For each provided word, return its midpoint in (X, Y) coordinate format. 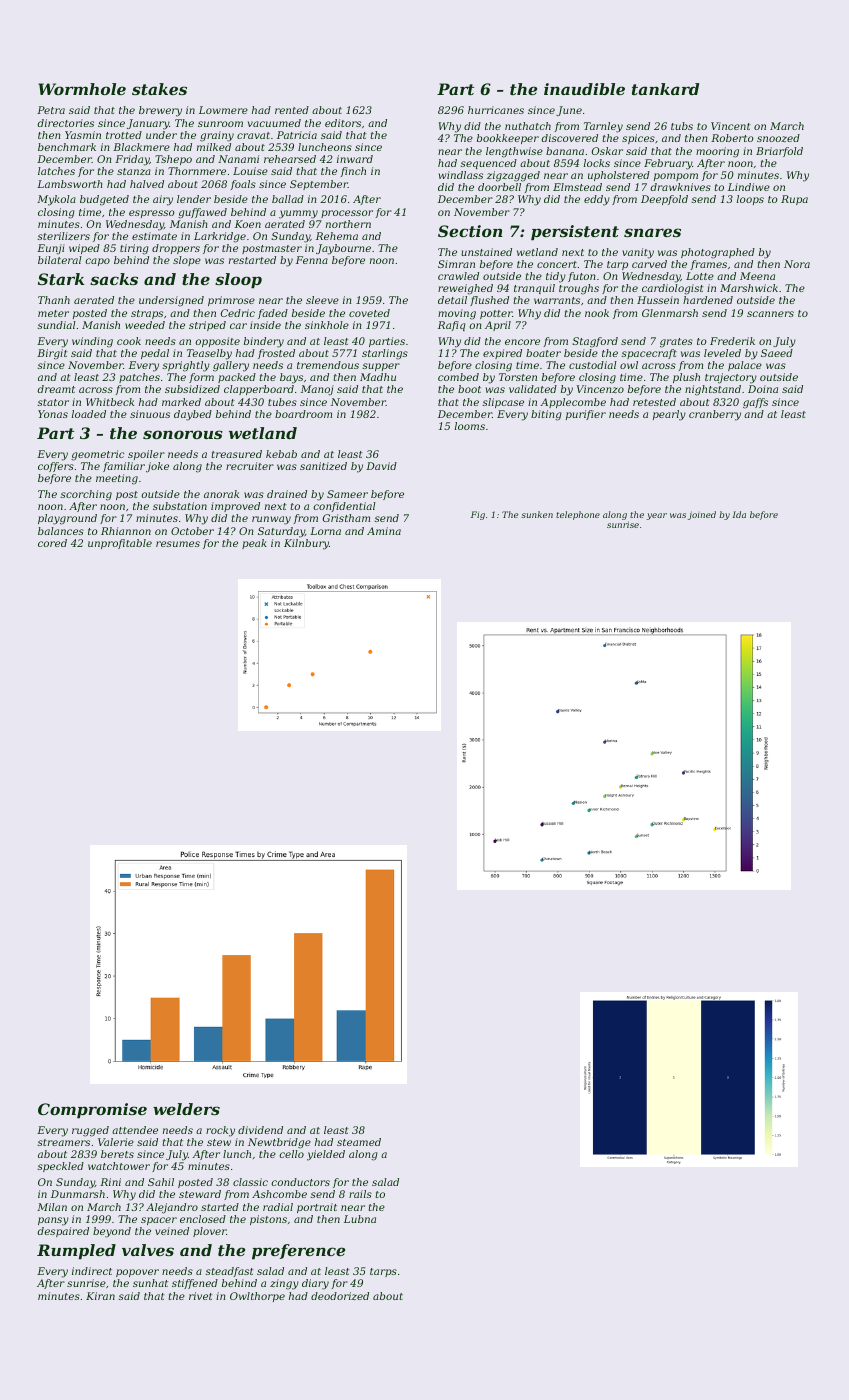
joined (702, 515)
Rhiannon (126, 531)
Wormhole (82, 89)
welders (186, 1109)
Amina (384, 531)
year (657, 516)
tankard (665, 89)
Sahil (161, 1182)
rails (360, 1194)
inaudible (584, 89)
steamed (359, 1142)
